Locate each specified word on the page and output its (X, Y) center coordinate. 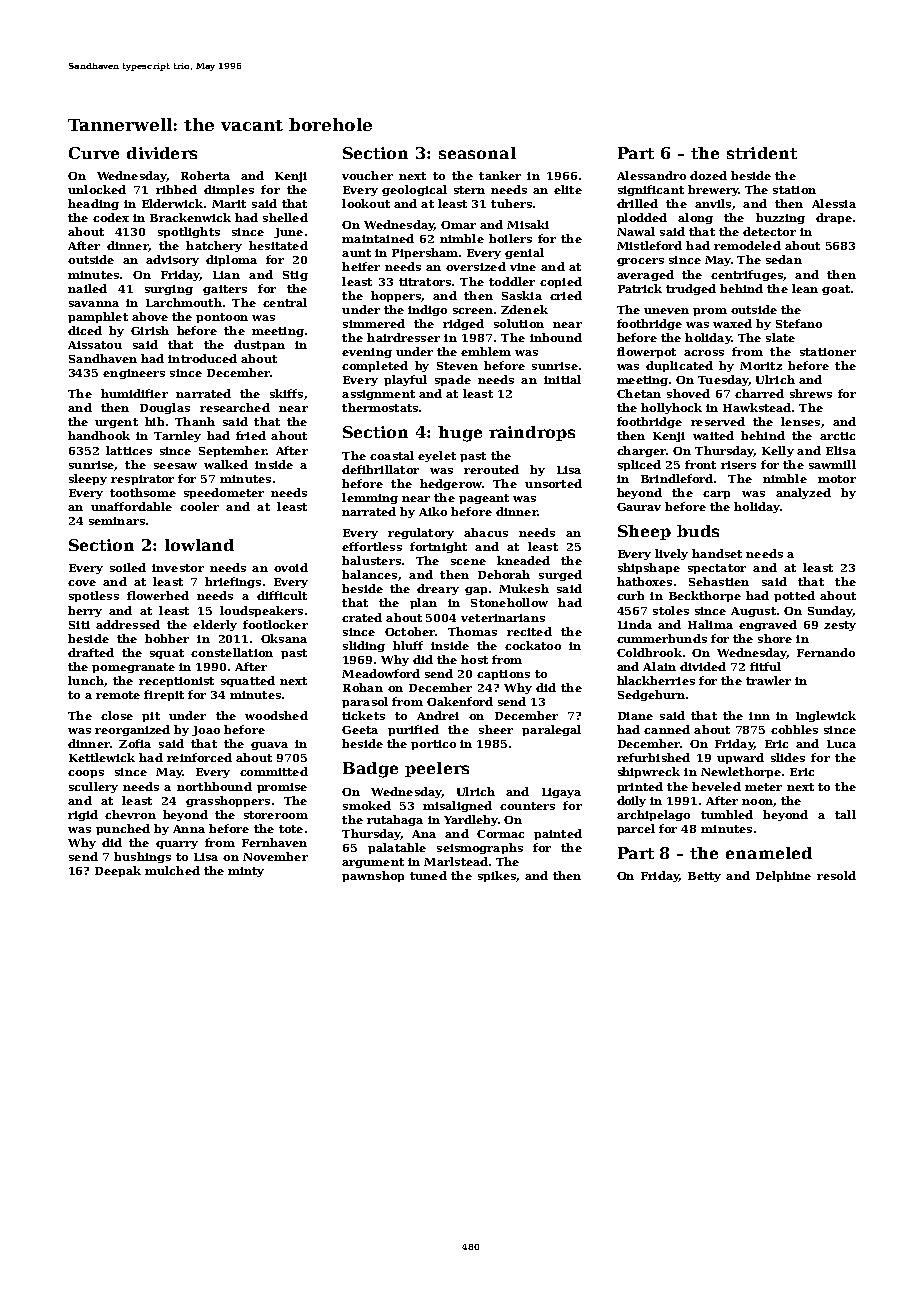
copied (561, 282)
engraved (768, 625)
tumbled (727, 814)
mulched (172, 870)
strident (762, 153)
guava (269, 746)
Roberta (205, 175)
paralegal (551, 730)
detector (769, 231)
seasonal (477, 153)
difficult (282, 595)
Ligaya (561, 793)
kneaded (523, 560)
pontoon (222, 318)
